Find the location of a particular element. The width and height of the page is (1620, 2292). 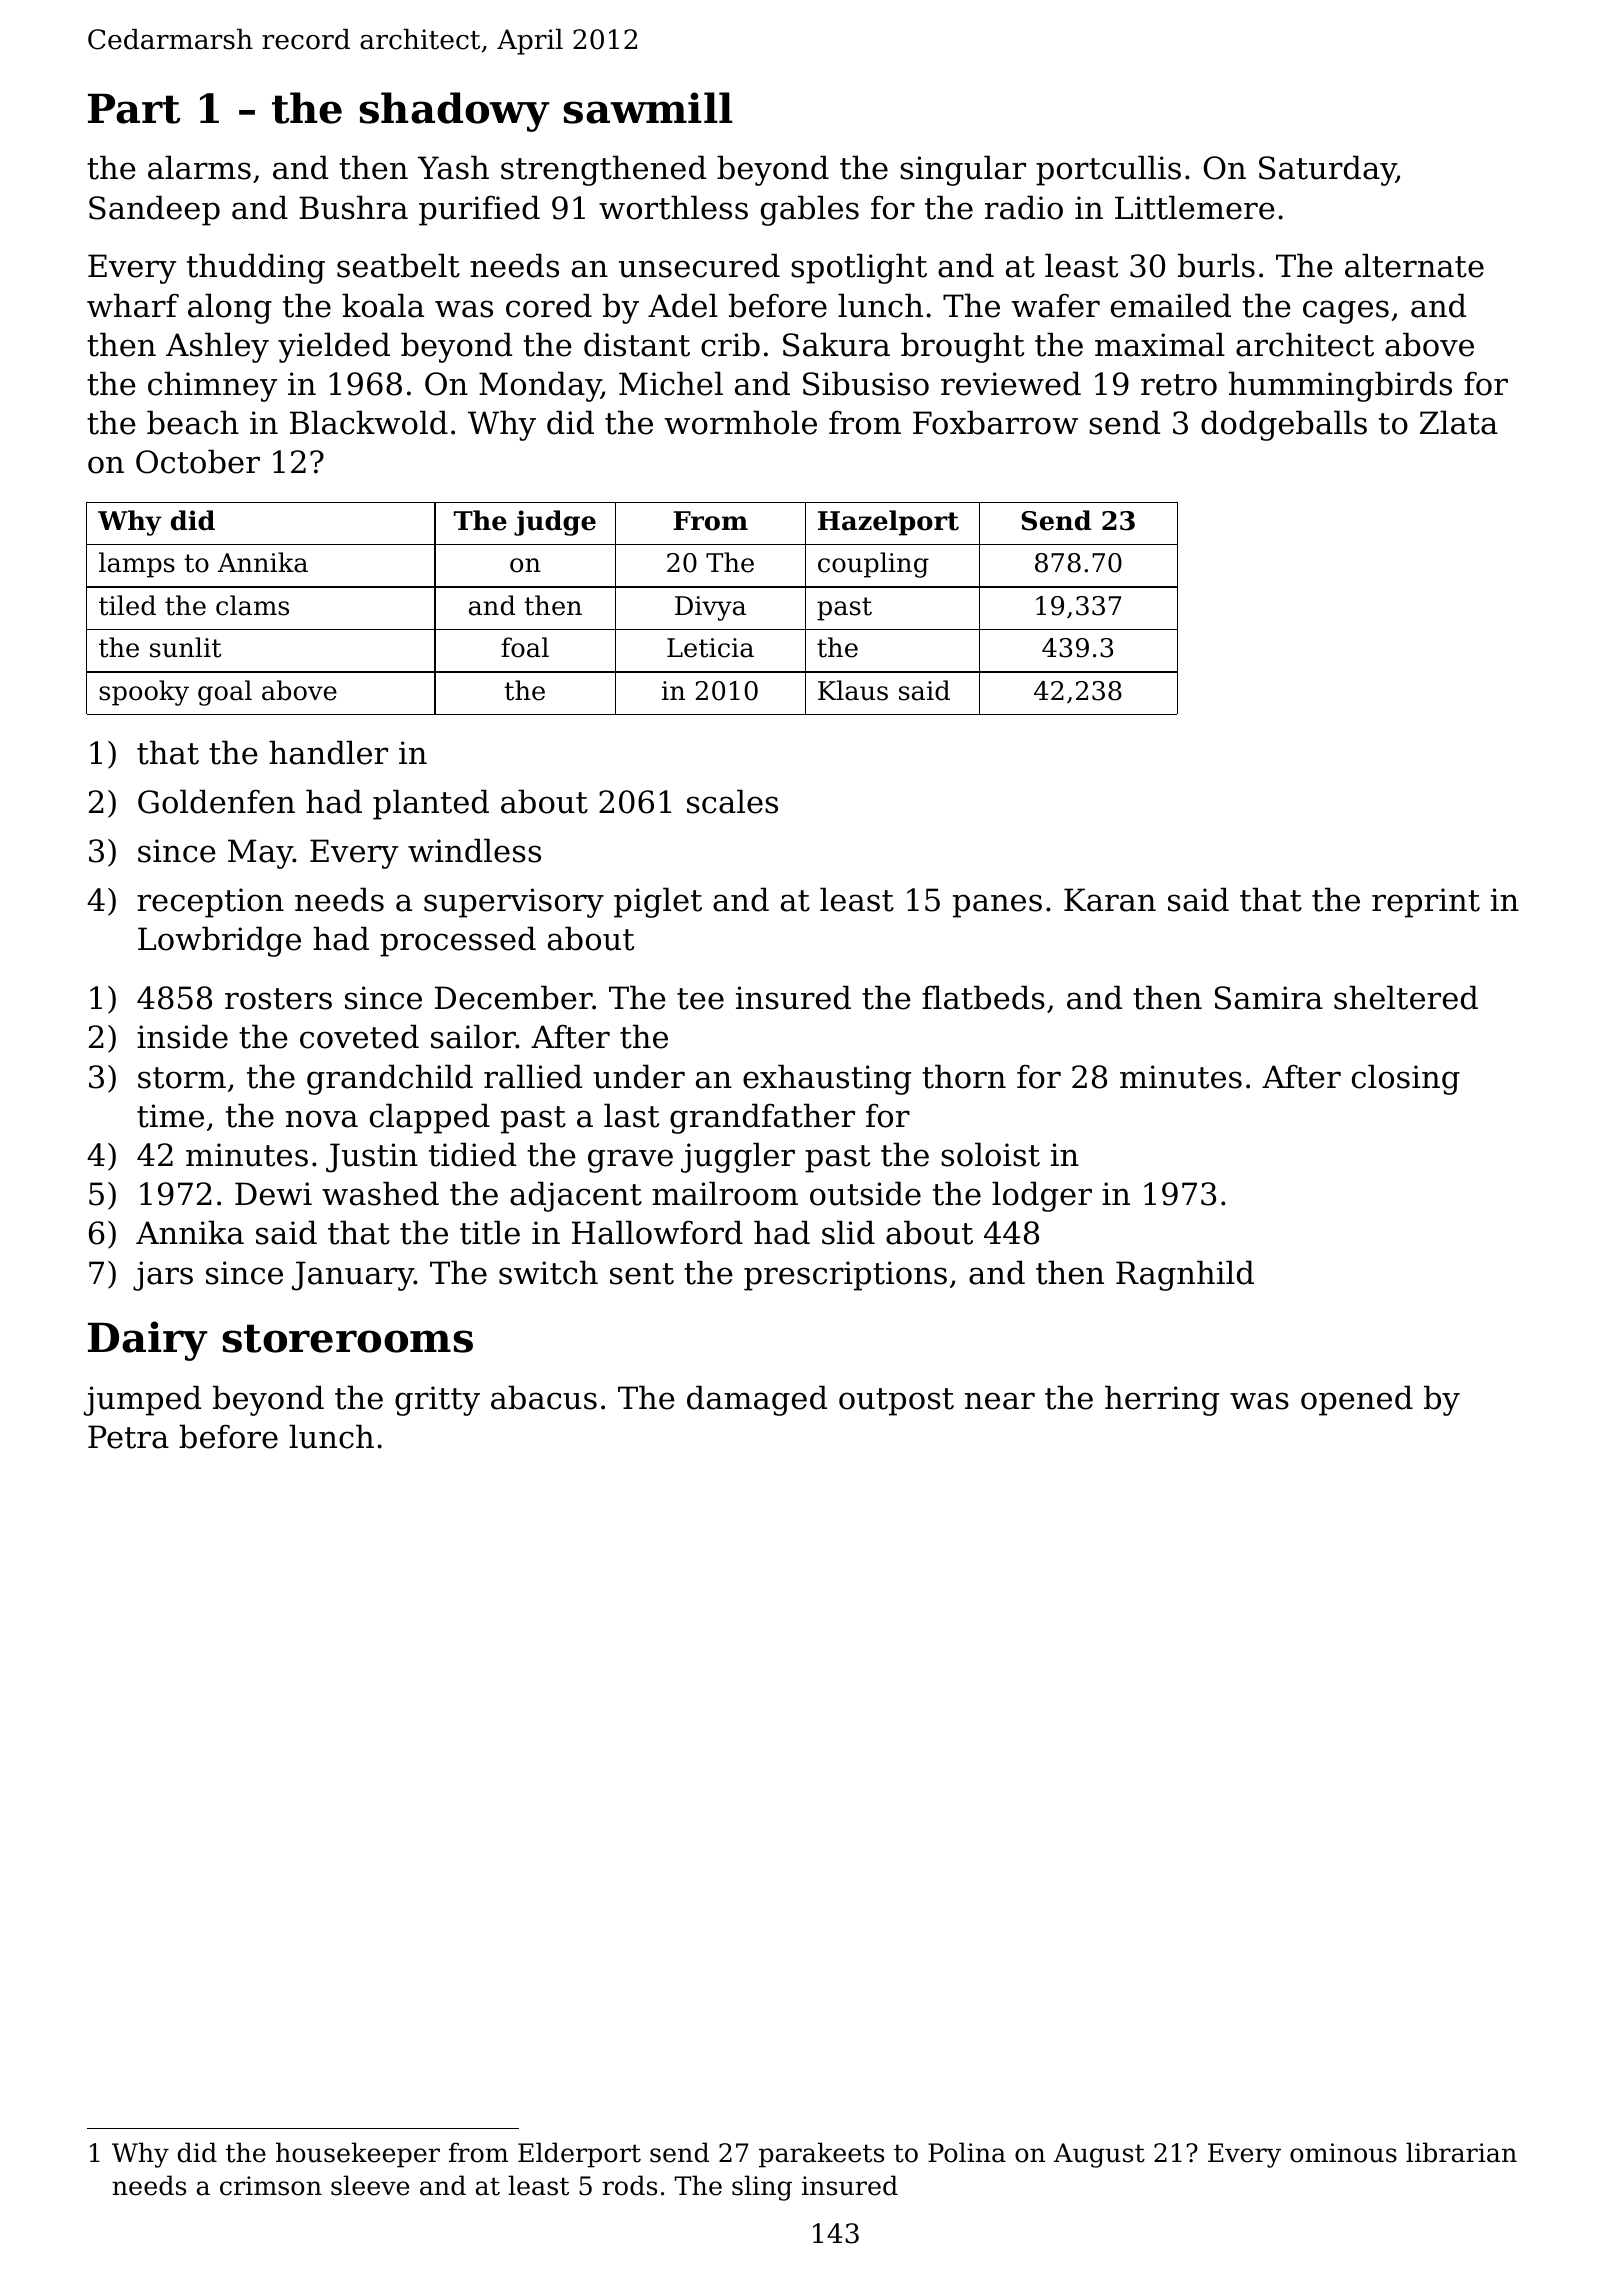

alarms is located at coordinates (199, 167).
